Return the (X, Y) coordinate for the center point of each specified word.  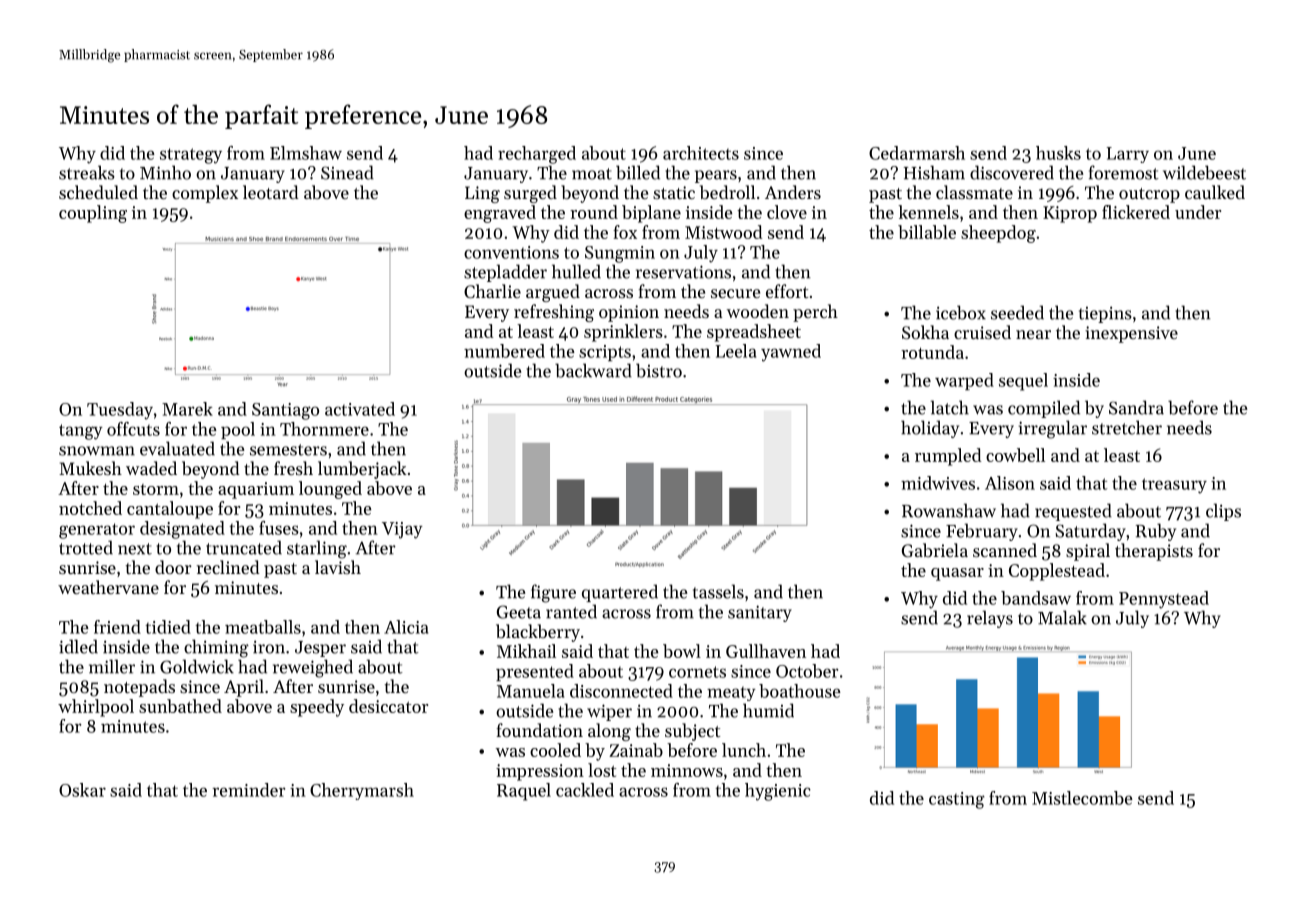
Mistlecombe (1082, 798)
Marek (187, 409)
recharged (537, 155)
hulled (576, 271)
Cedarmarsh (917, 153)
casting (957, 800)
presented (535, 672)
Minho (165, 172)
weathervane (108, 587)
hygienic (778, 792)
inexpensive (1131, 334)
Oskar (82, 790)
